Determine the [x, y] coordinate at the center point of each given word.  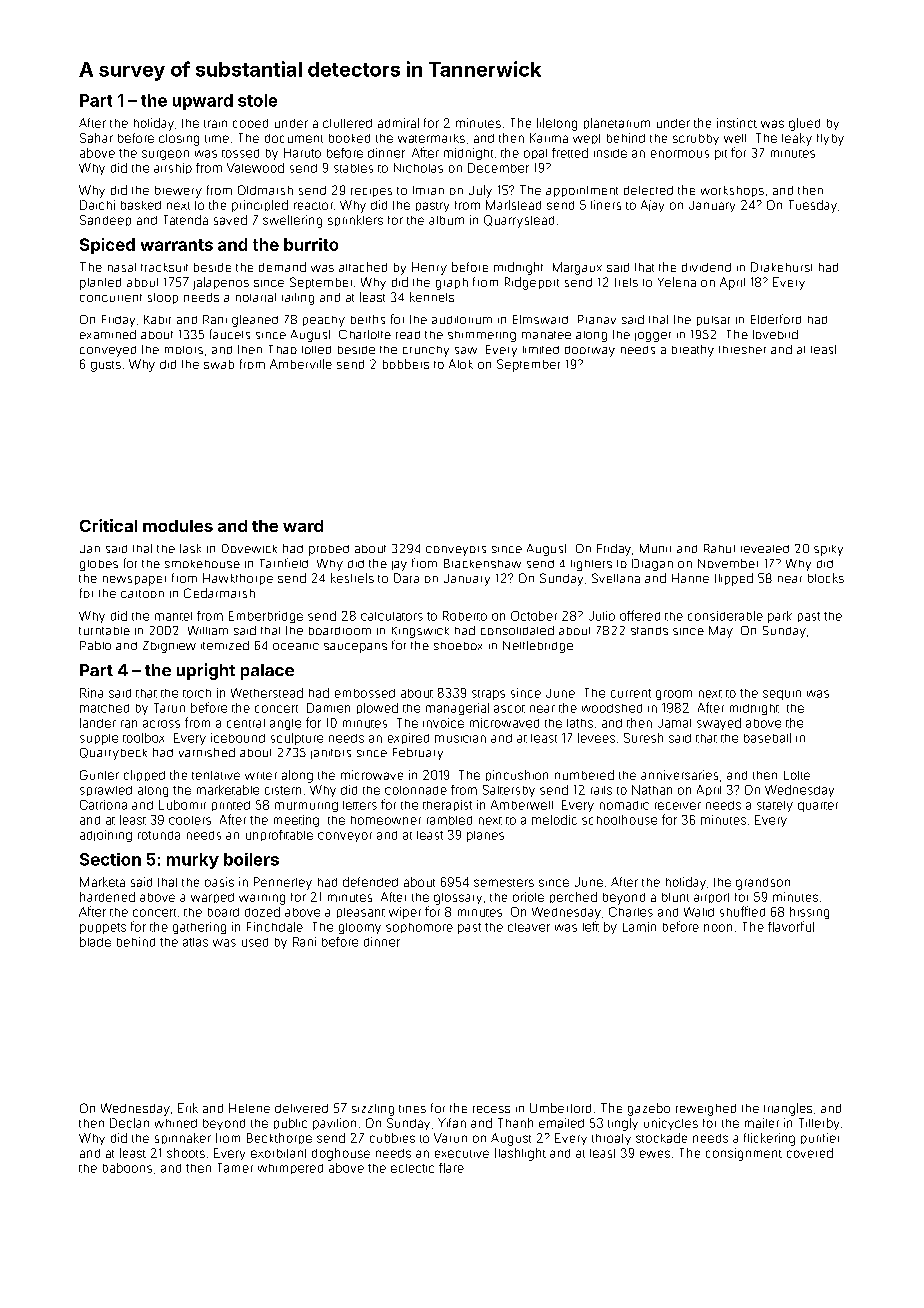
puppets [103, 928]
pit [721, 155]
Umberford [560, 1108]
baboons [127, 1168]
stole [257, 100]
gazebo [649, 1109]
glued [804, 124]
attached [363, 267]
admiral [398, 123]
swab [219, 364]
